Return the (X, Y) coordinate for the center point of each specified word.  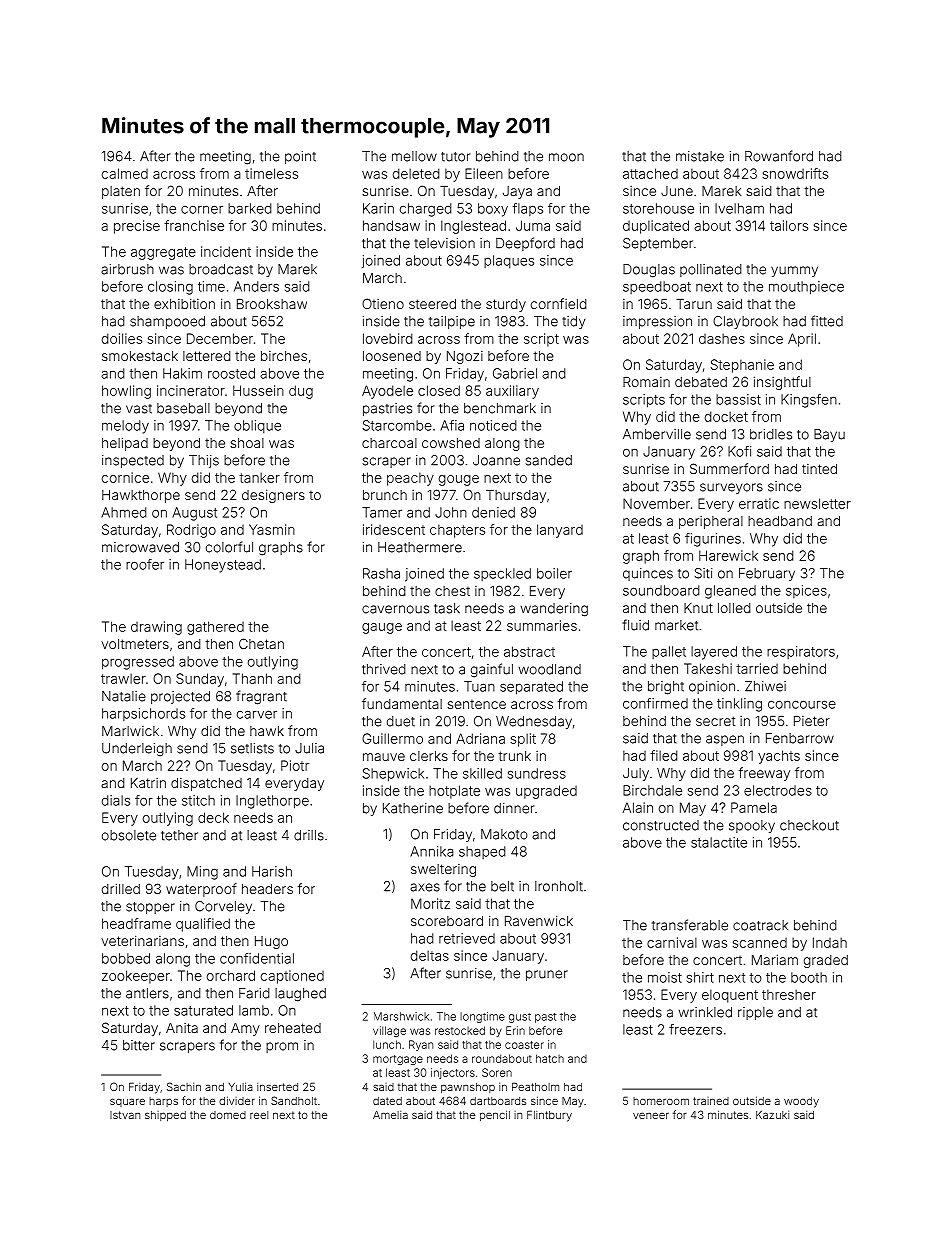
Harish (272, 871)
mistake (700, 156)
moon (566, 157)
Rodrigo (191, 531)
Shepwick (393, 775)
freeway (764, 774)
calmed (125, 173)
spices (806, 591)
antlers (147, 993)
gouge (459, 480)
